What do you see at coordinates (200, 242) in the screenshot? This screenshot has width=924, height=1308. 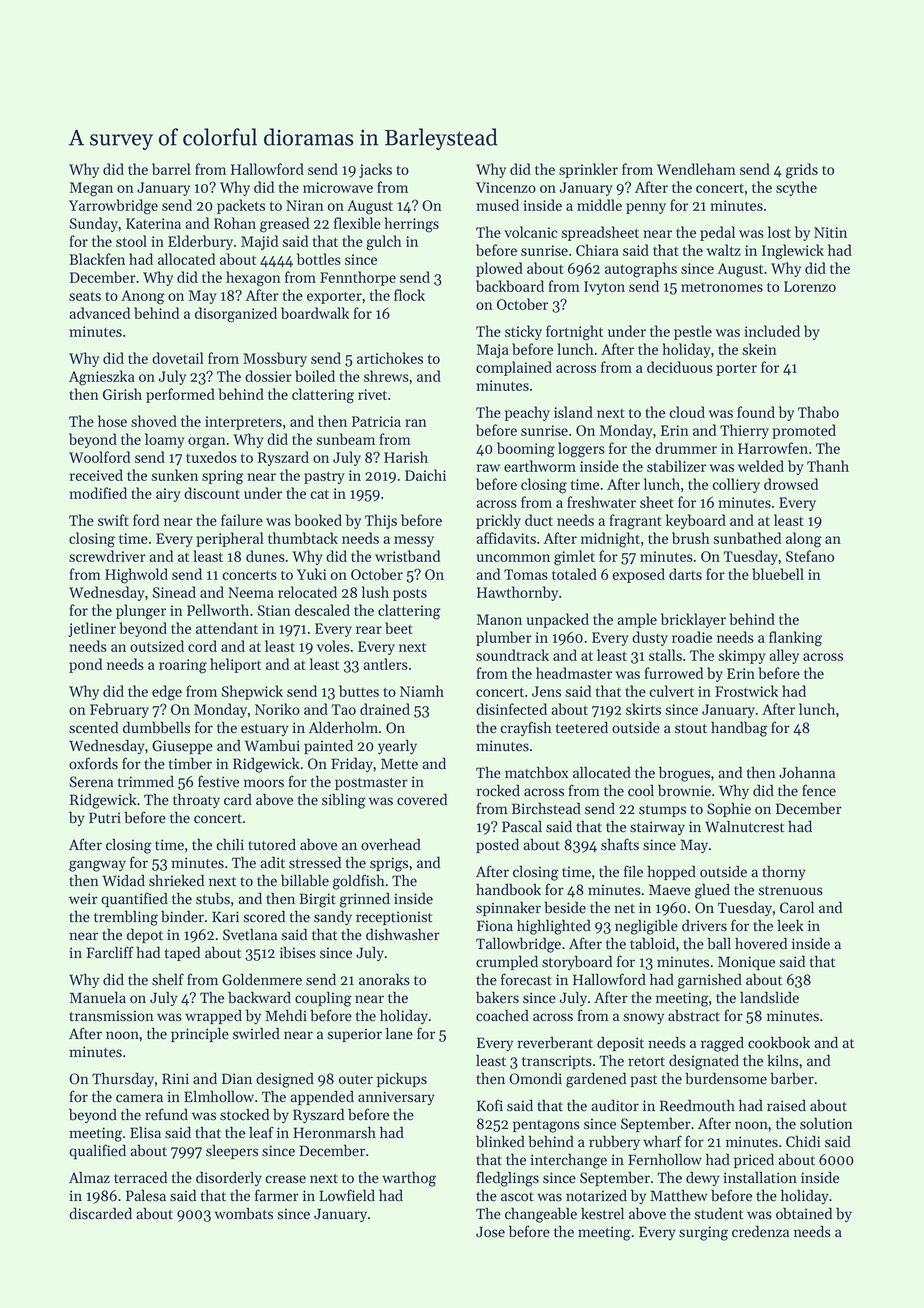 I see `Elderbury` at bounding box center [200, 242].
